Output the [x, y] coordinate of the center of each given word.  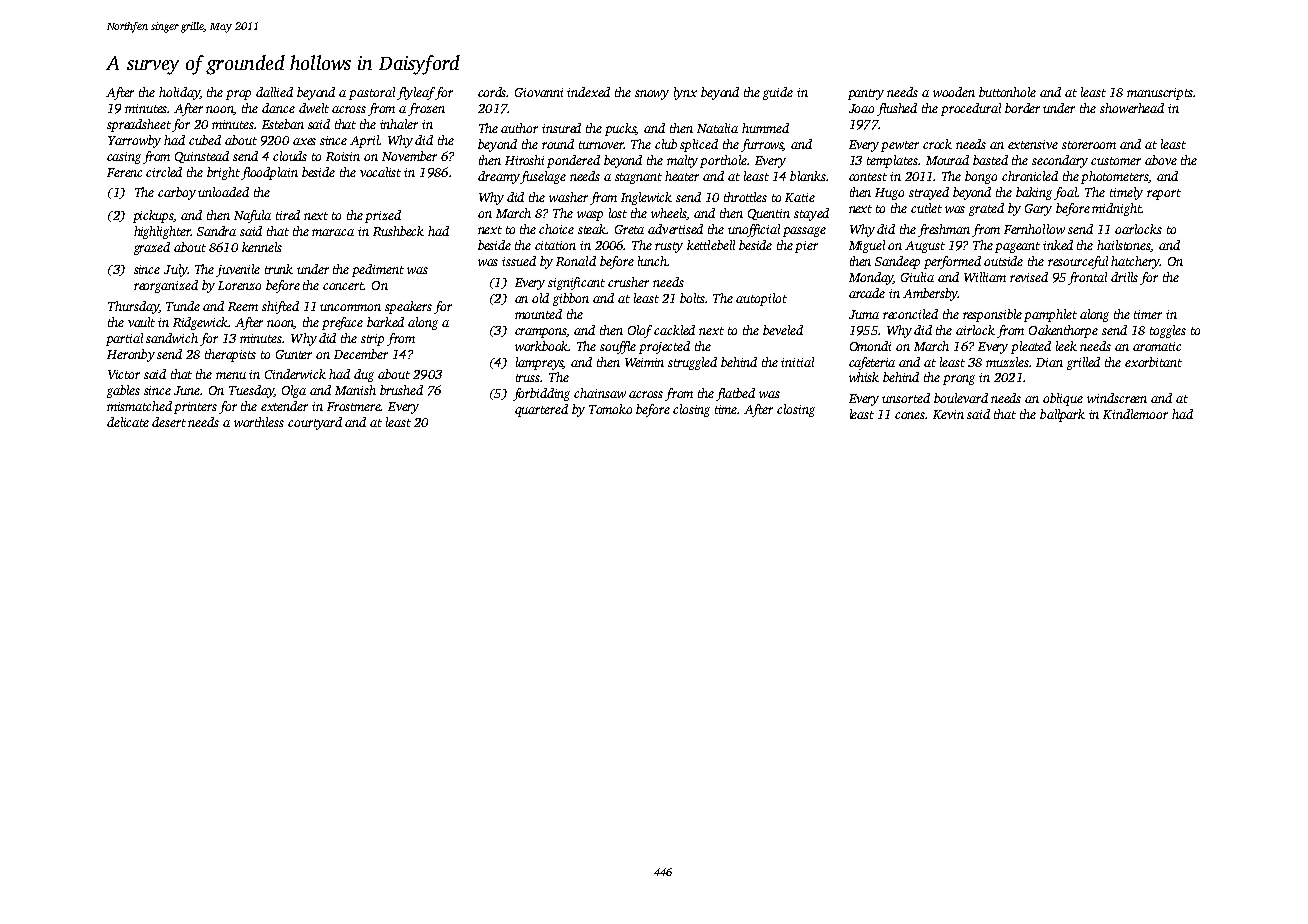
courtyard [315, 423]
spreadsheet [139, 125]
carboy [177, 193]
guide [778, 93]
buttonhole [1007, 92]
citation [555, 245]
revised [1029, 277]
